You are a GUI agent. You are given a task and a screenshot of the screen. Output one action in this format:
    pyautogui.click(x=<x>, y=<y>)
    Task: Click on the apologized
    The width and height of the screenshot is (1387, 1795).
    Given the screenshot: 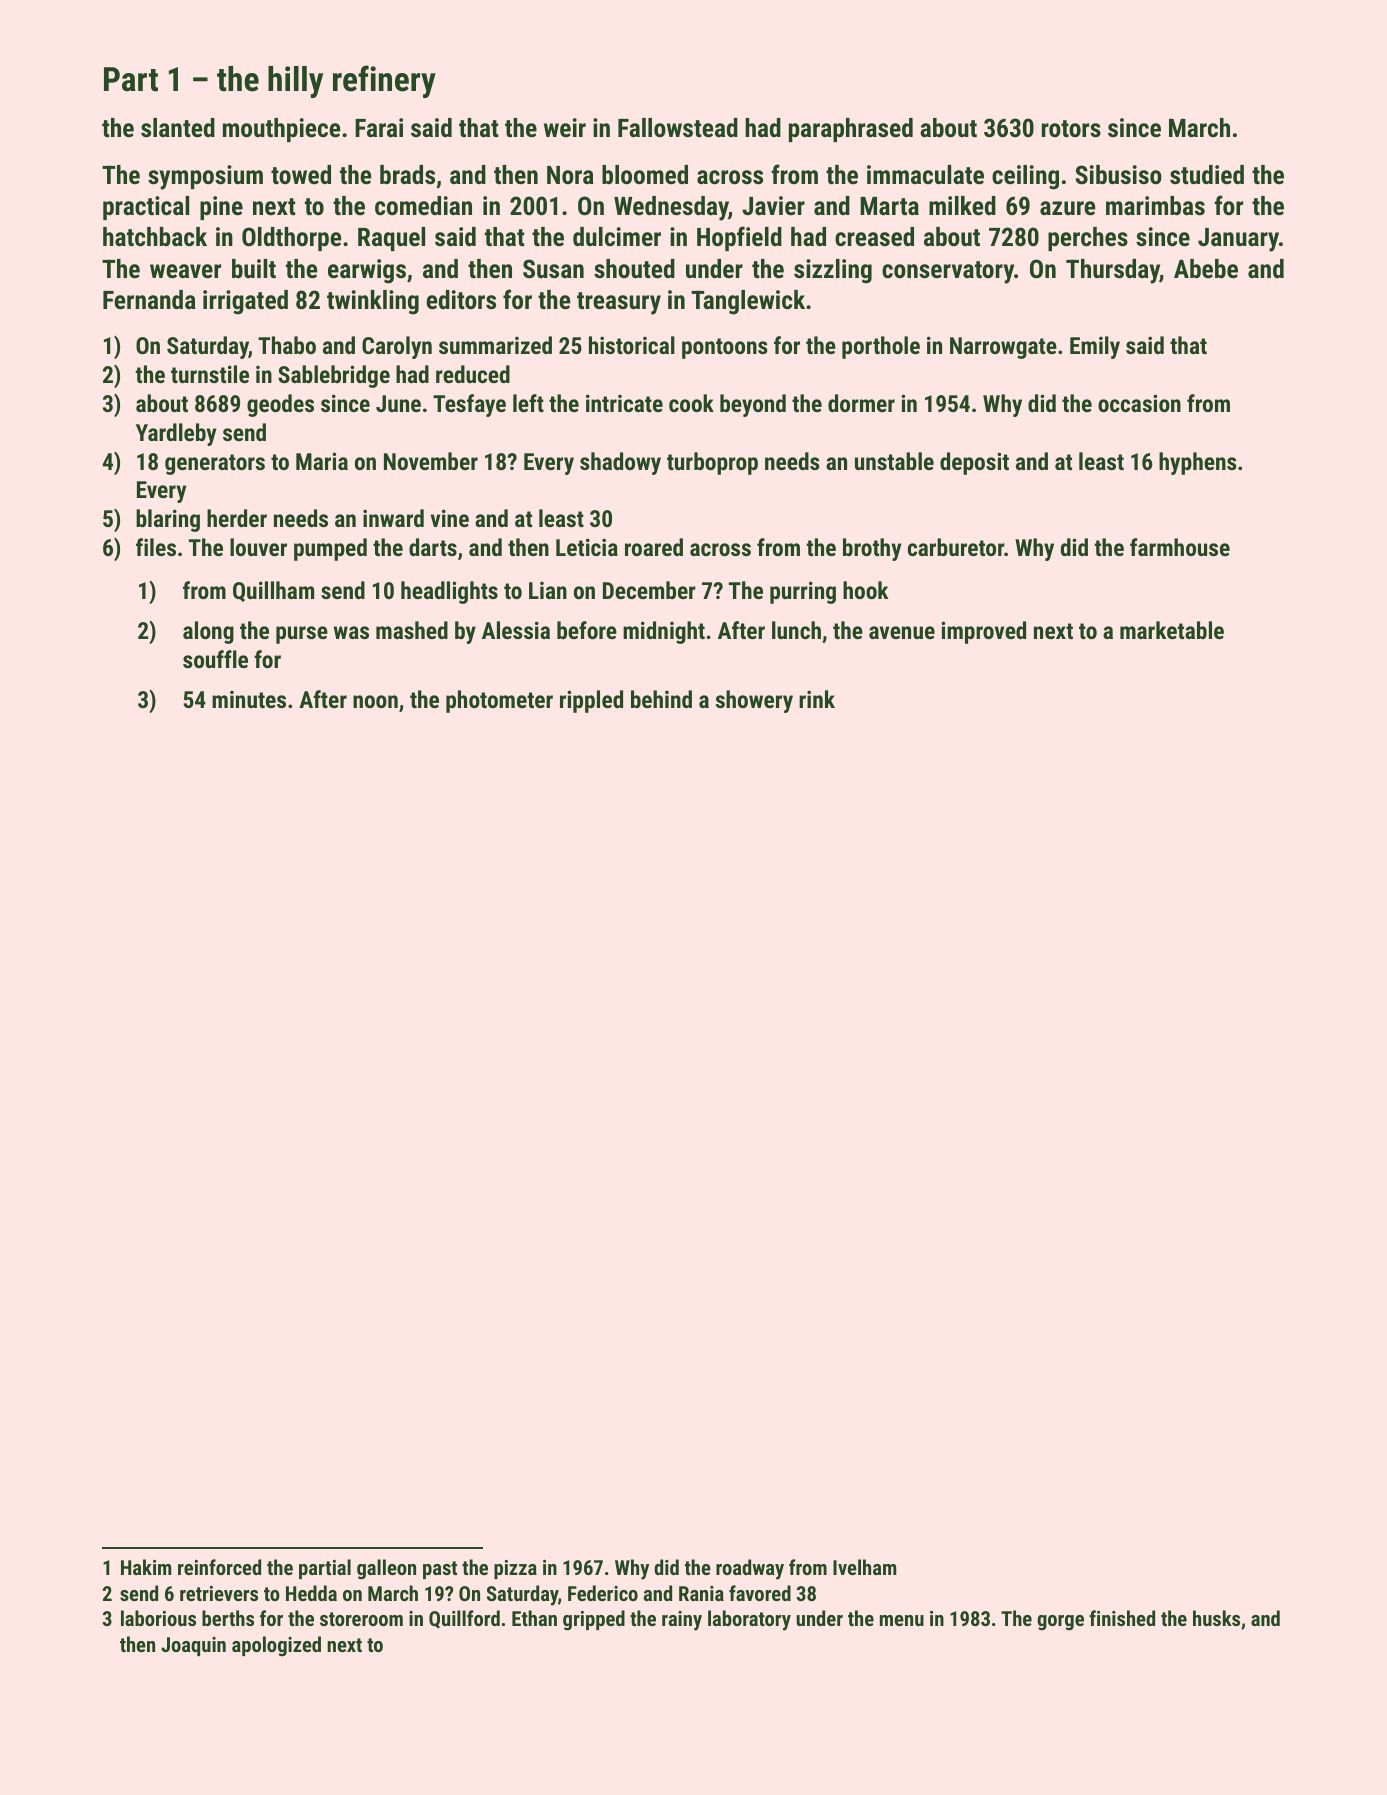 What is the action you would take?
    pyautogui.click(x=276, y=1646)
